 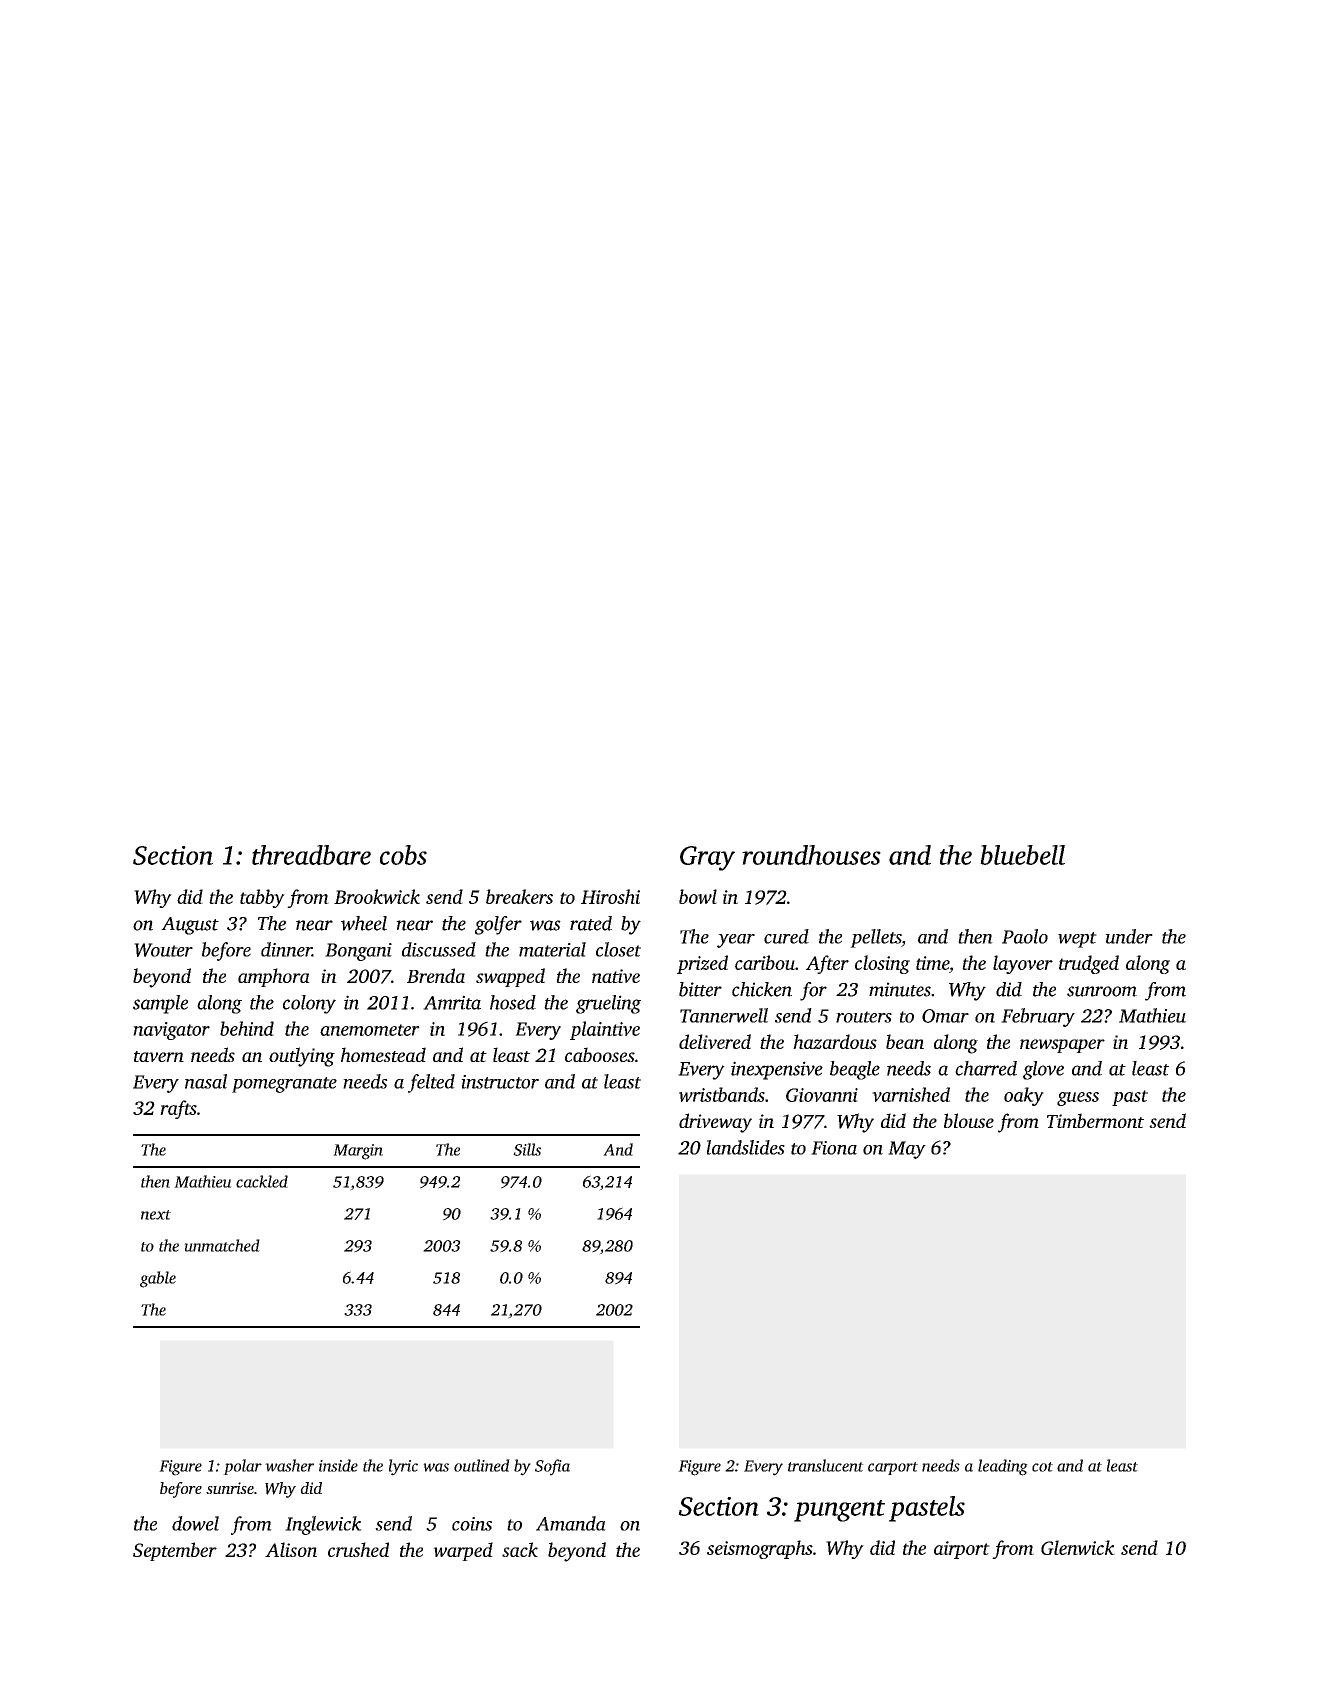 What do you see at coordinates (1095, 1120) in the image?
I see `Timbermont` at bounding box center [1095, 1120].
